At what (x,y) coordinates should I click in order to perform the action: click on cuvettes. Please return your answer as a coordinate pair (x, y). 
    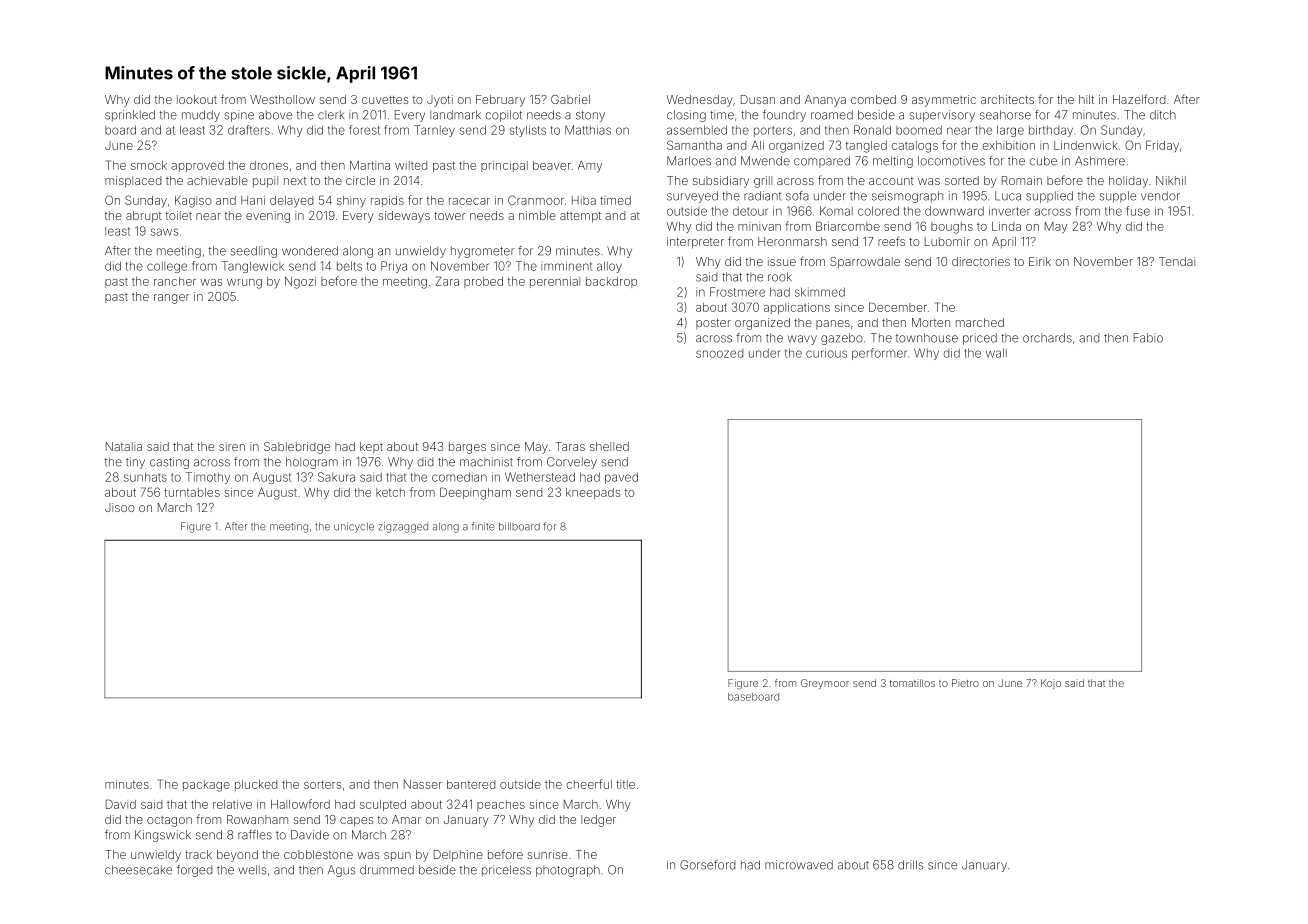
    Looking at the image, I should click on (385, 100).
